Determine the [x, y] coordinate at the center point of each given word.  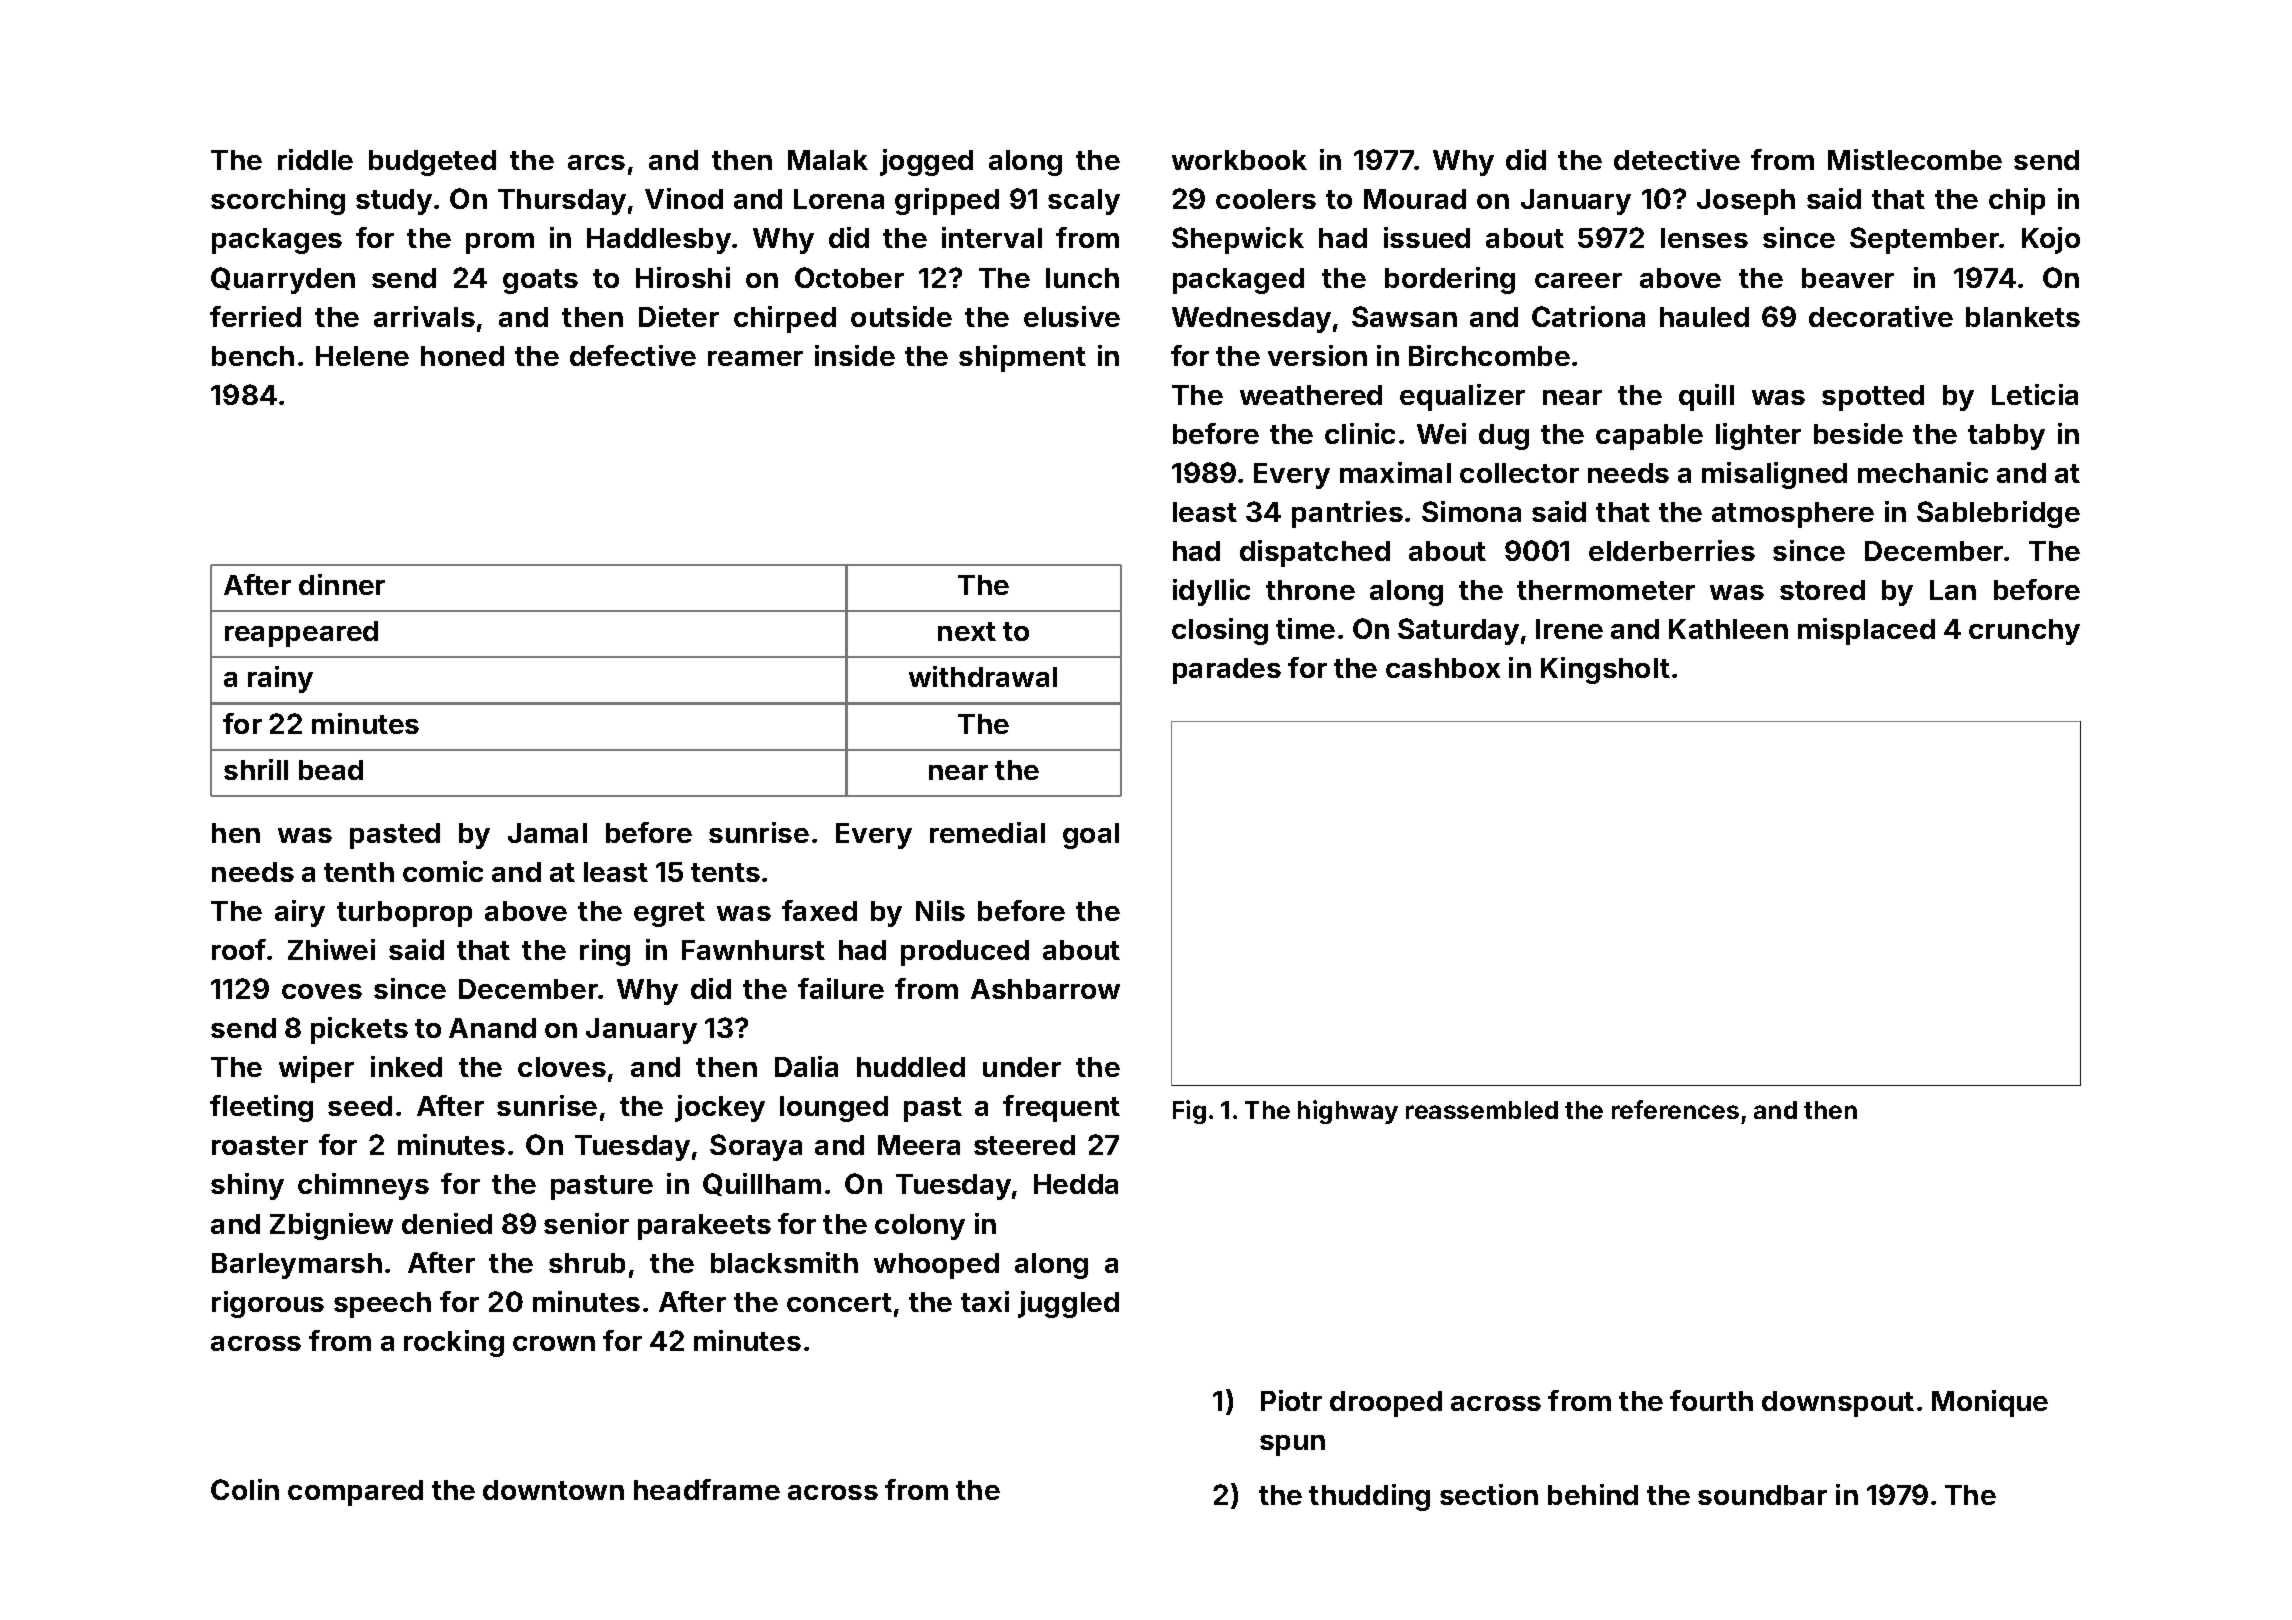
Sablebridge [1998, 514]
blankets [2023, 317]
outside [901, 316]
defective [633, 355]
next [967, 631]
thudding [1369, 1497]
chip [2017, 201]
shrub [587, 1263]
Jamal [547, 833]
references [1675, 1109]
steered [1024, 1145]
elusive [1072, 316]
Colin [245, 1489]
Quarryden [283, 280]
